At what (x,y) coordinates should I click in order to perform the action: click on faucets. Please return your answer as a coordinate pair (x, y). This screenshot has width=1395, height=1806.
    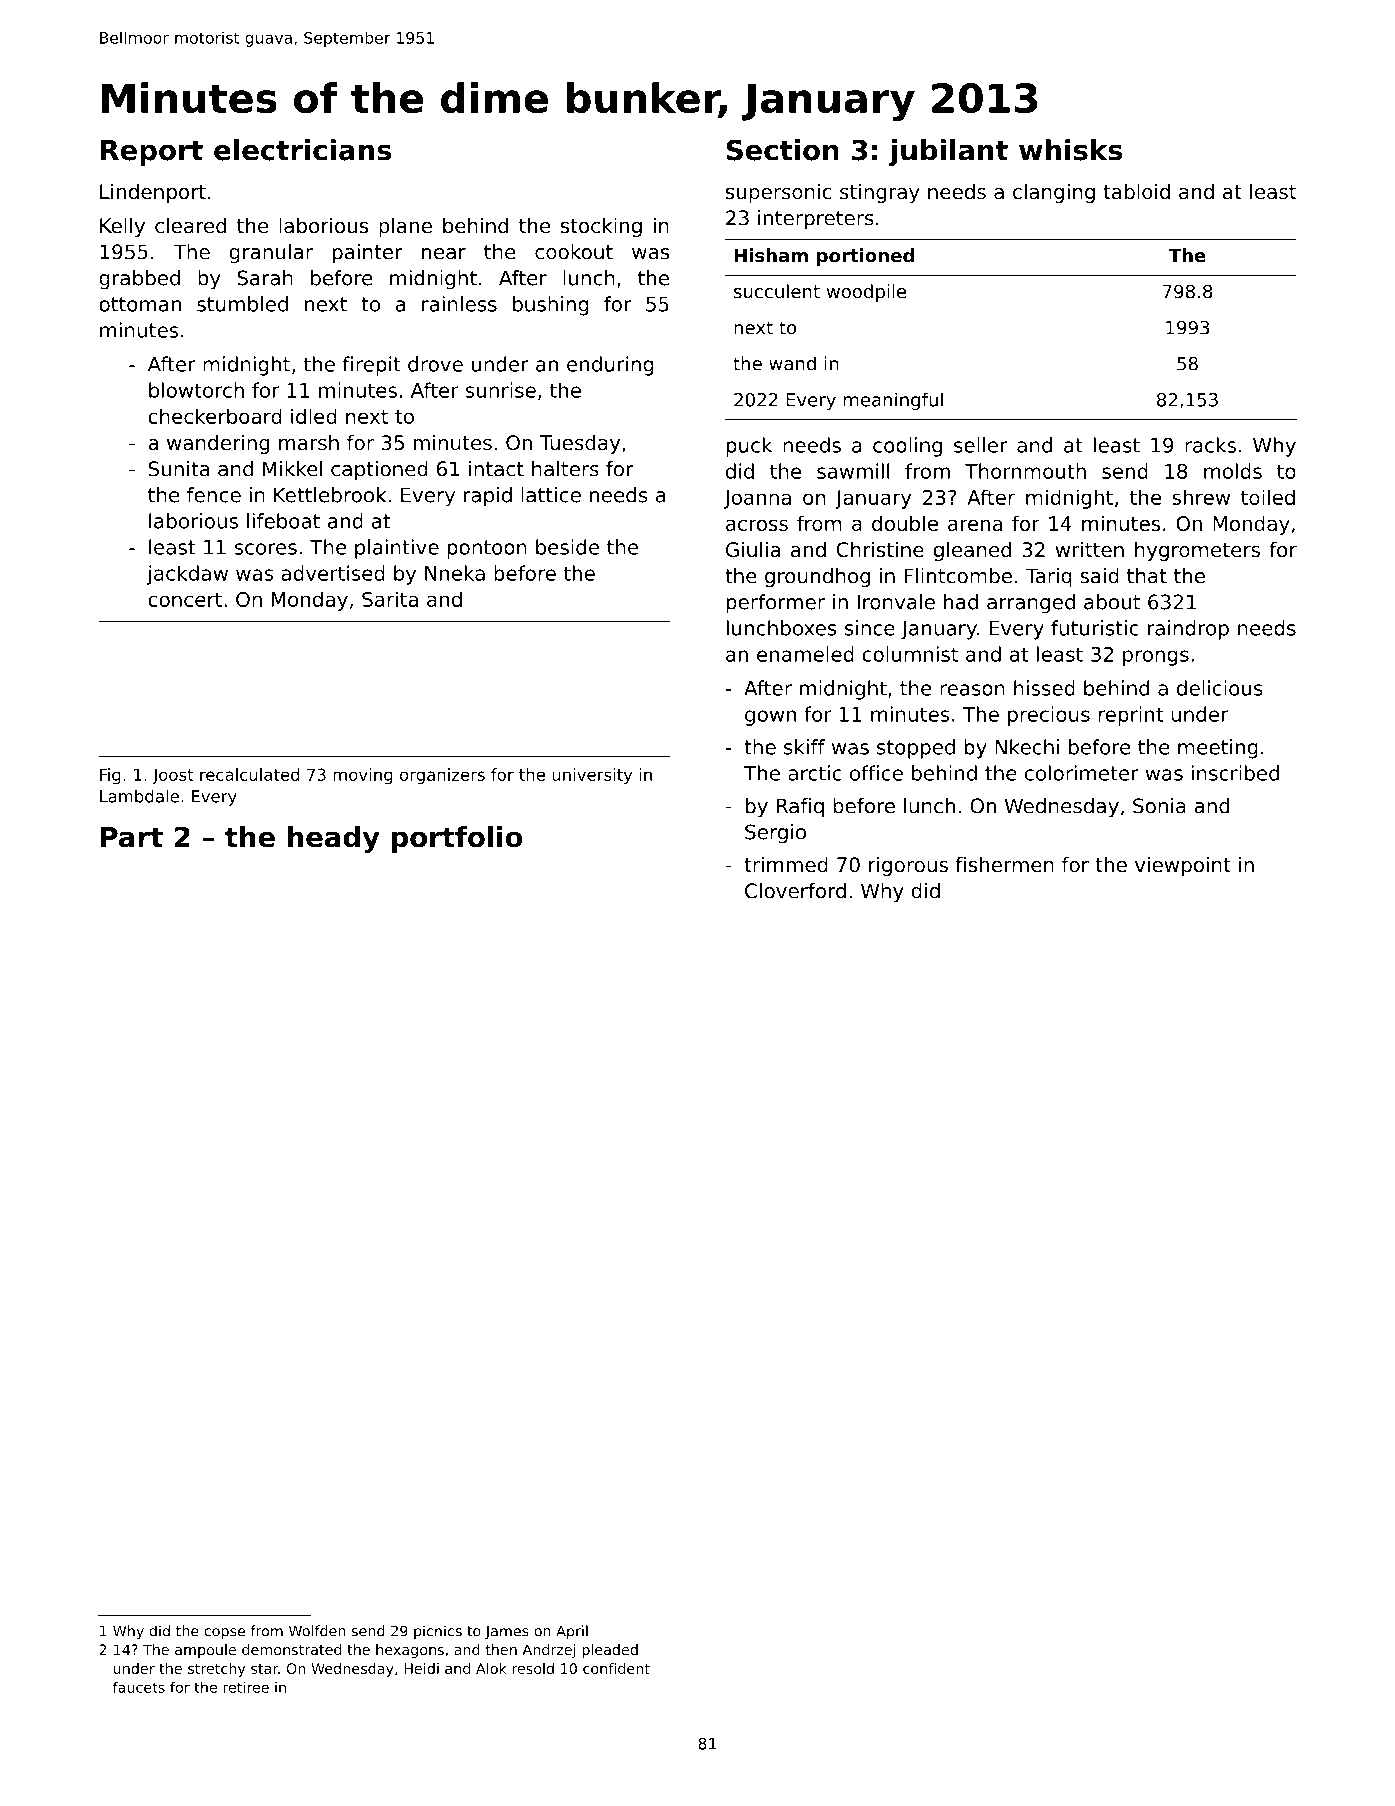
    Looking at the image, I should click on (139, 1687).
